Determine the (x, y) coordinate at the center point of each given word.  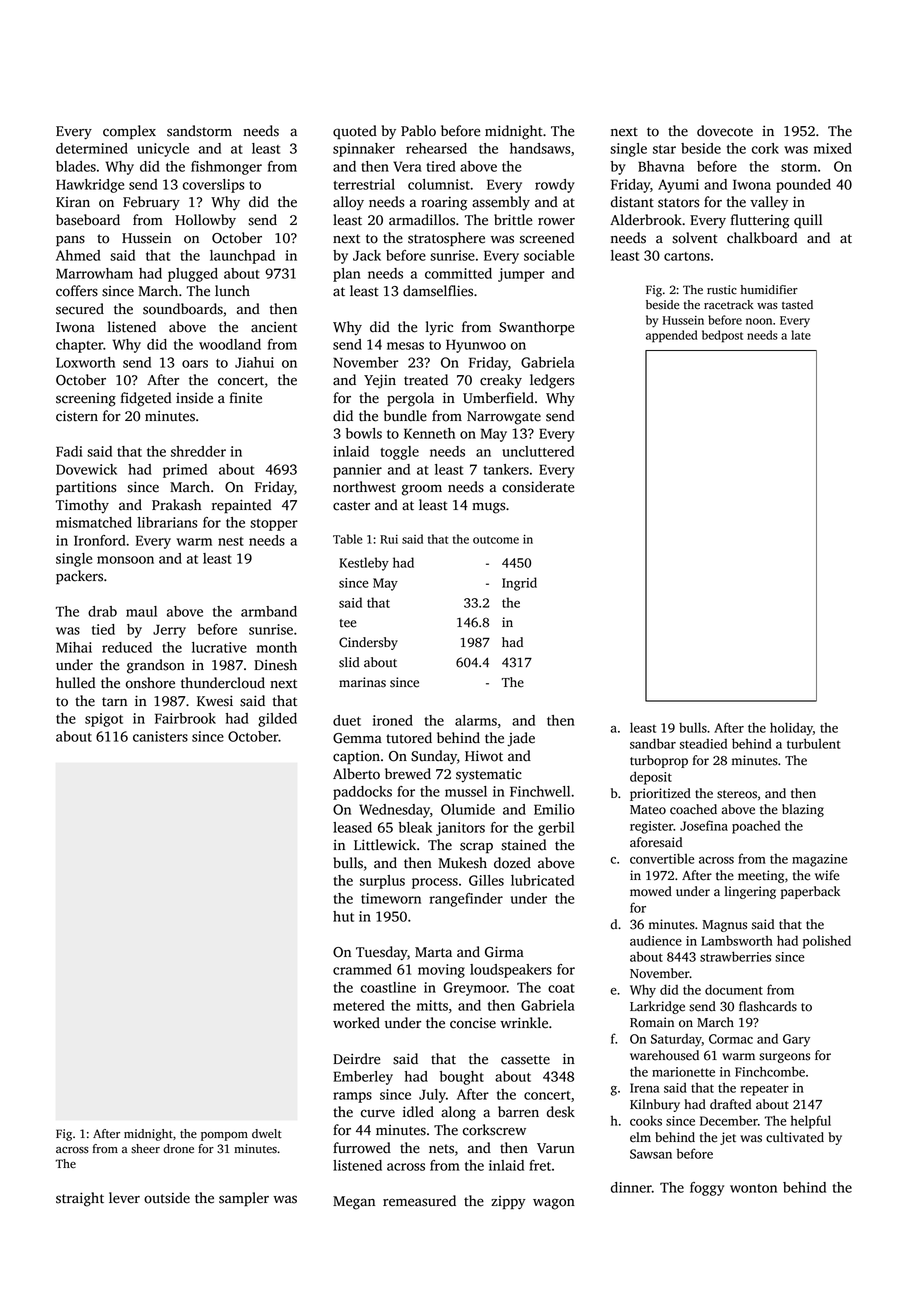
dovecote (725, 131)
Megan (354, 1203)
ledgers (552, 381)
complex (129, 132)
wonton (753, 1188)
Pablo (418, 131)
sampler (244, 1199)
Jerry (169, 631)
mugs (488, 508)
